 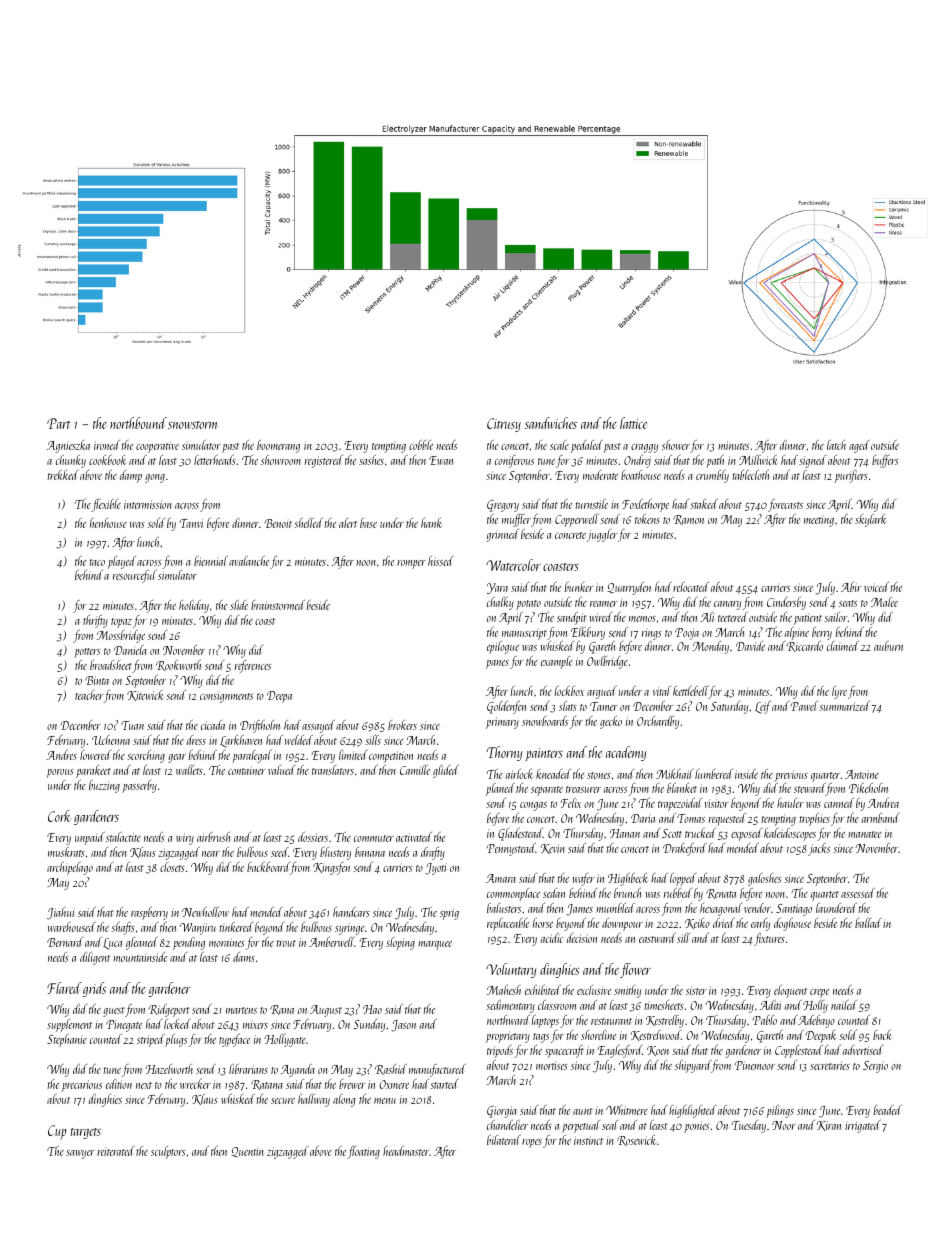 I want to click on lattice, so click(x=633, y=423).
